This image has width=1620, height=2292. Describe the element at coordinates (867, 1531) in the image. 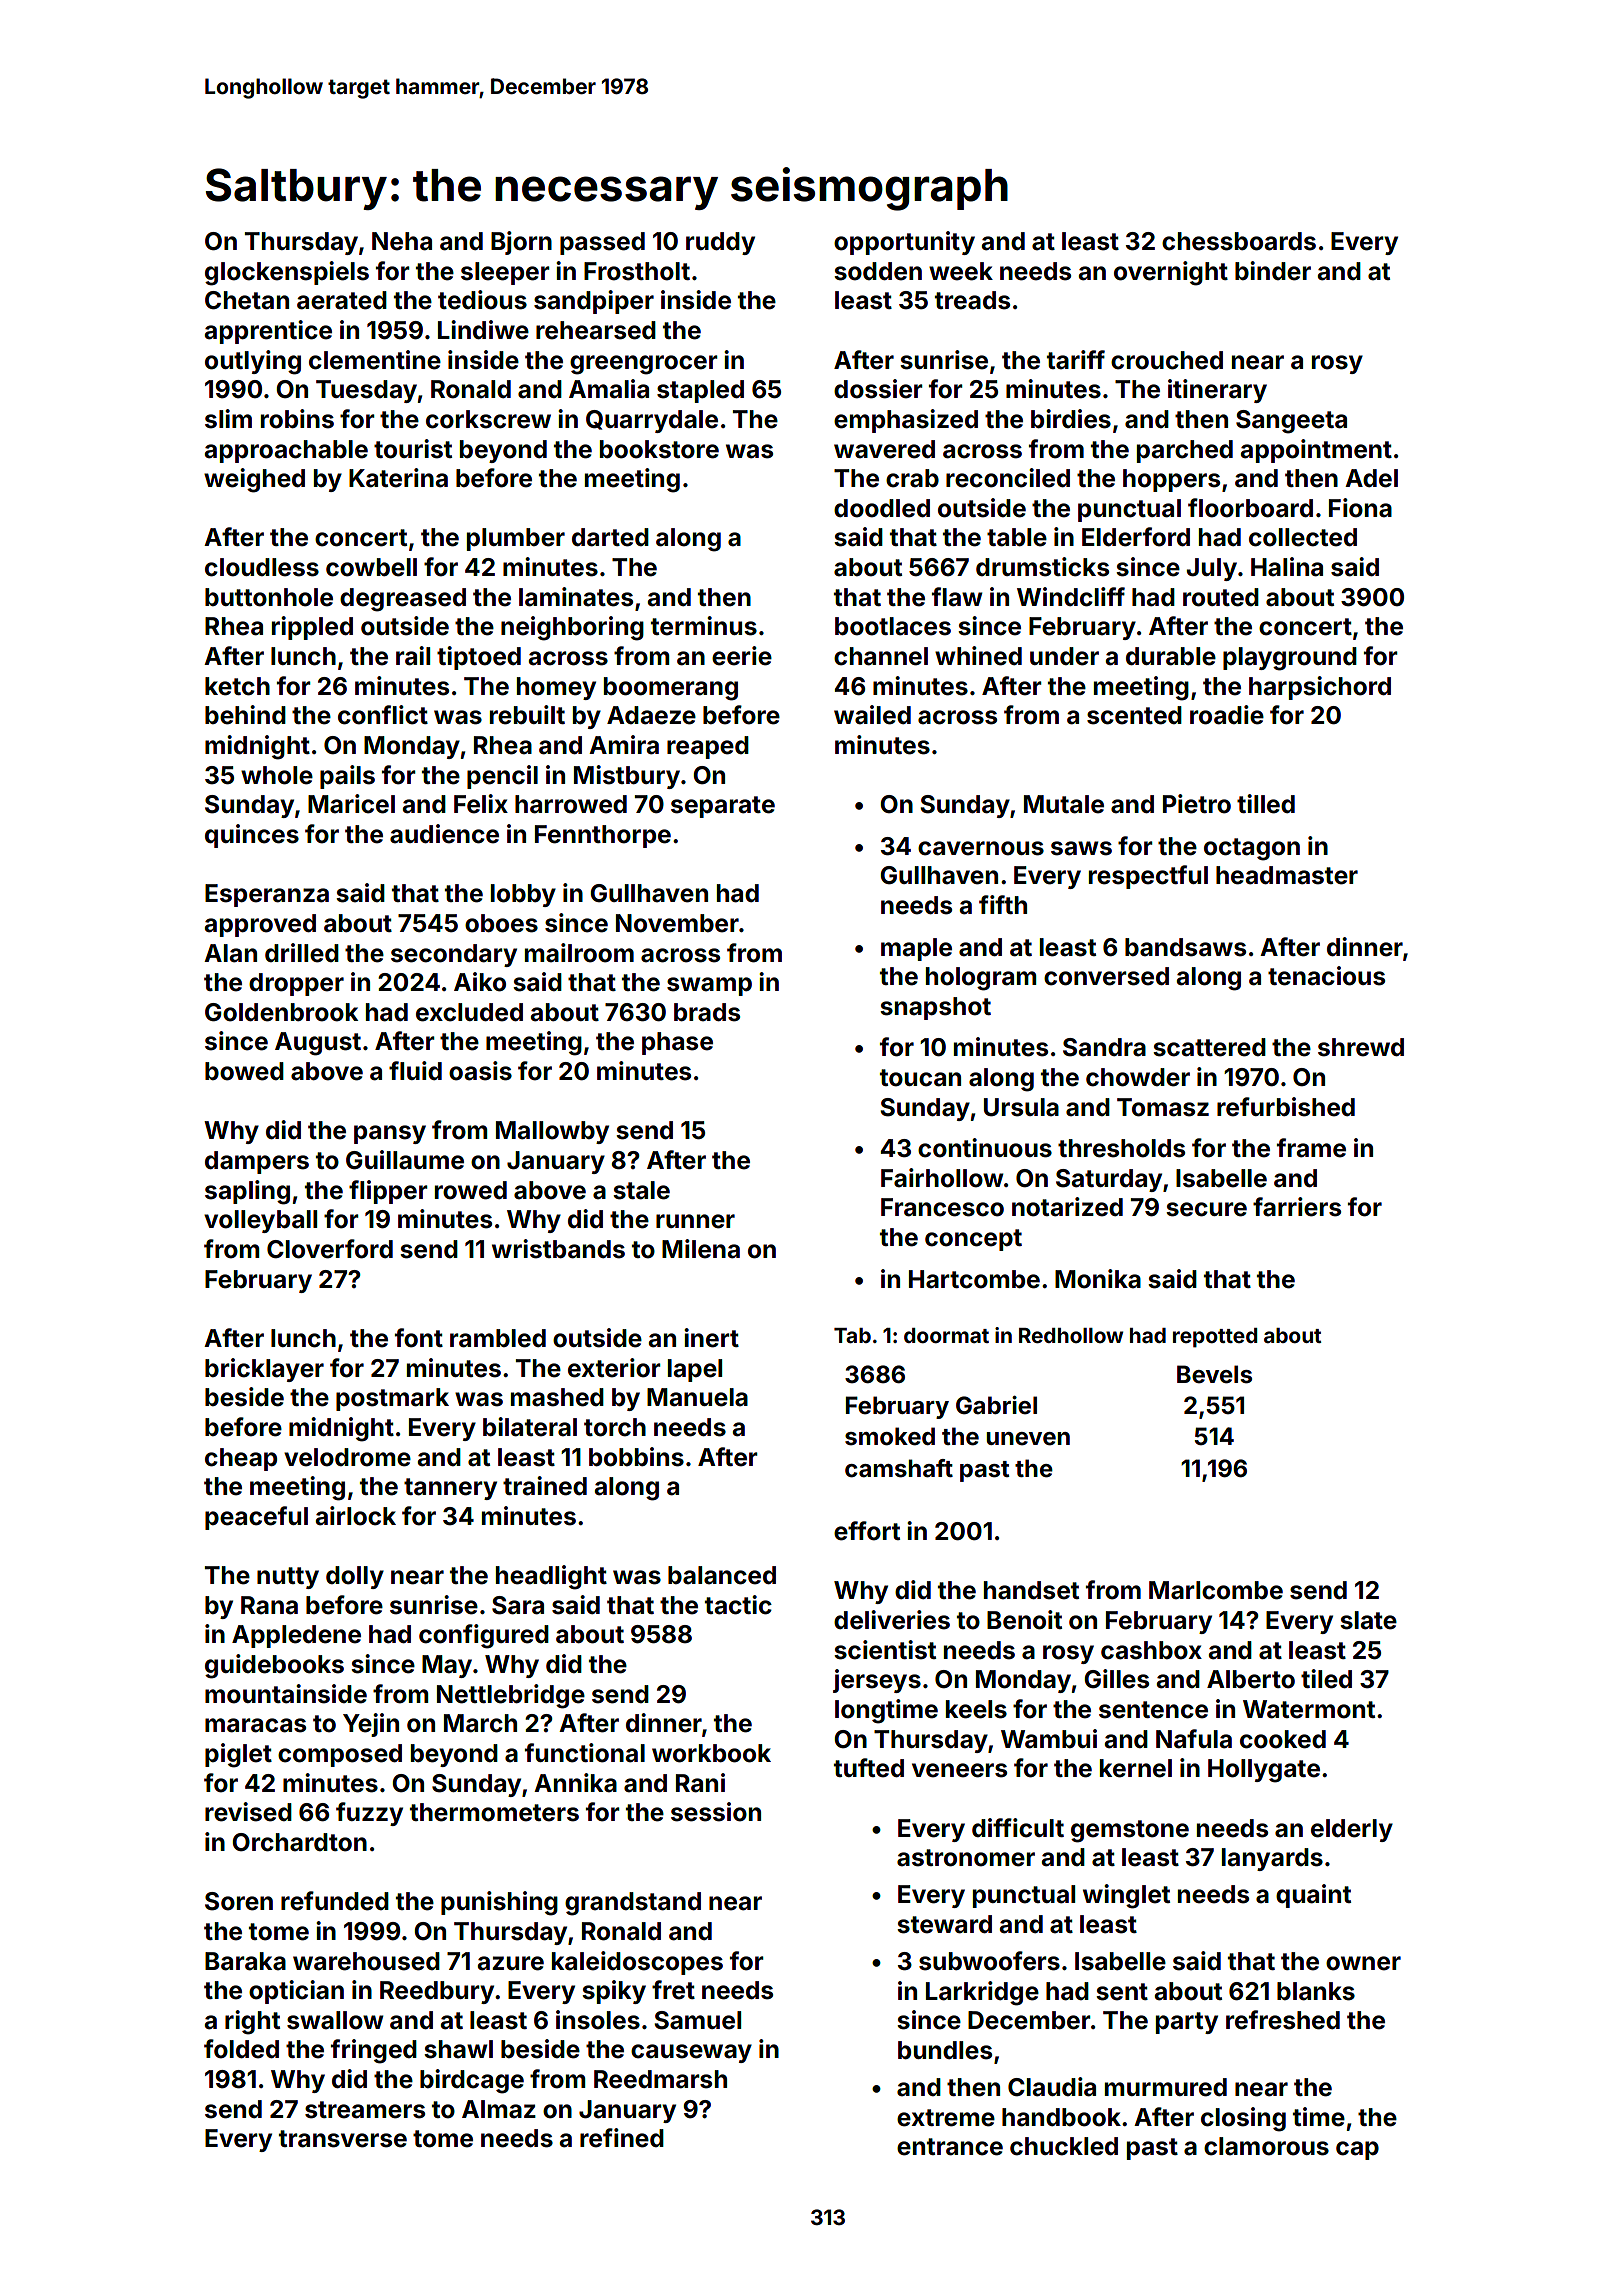

I see `effort` at that location.
